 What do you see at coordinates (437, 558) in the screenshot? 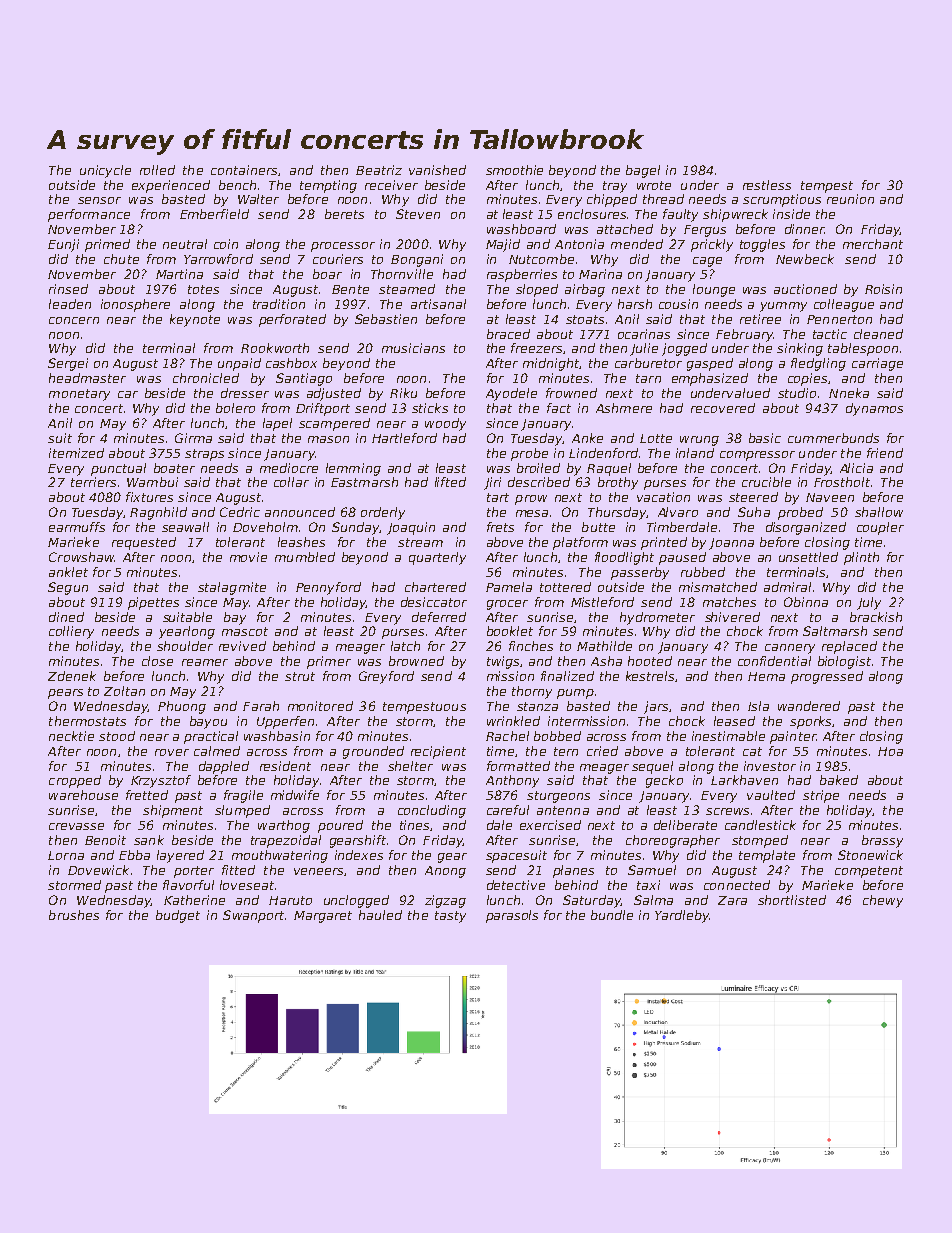
I see `quarterly` at bounding box center [437, 558].
